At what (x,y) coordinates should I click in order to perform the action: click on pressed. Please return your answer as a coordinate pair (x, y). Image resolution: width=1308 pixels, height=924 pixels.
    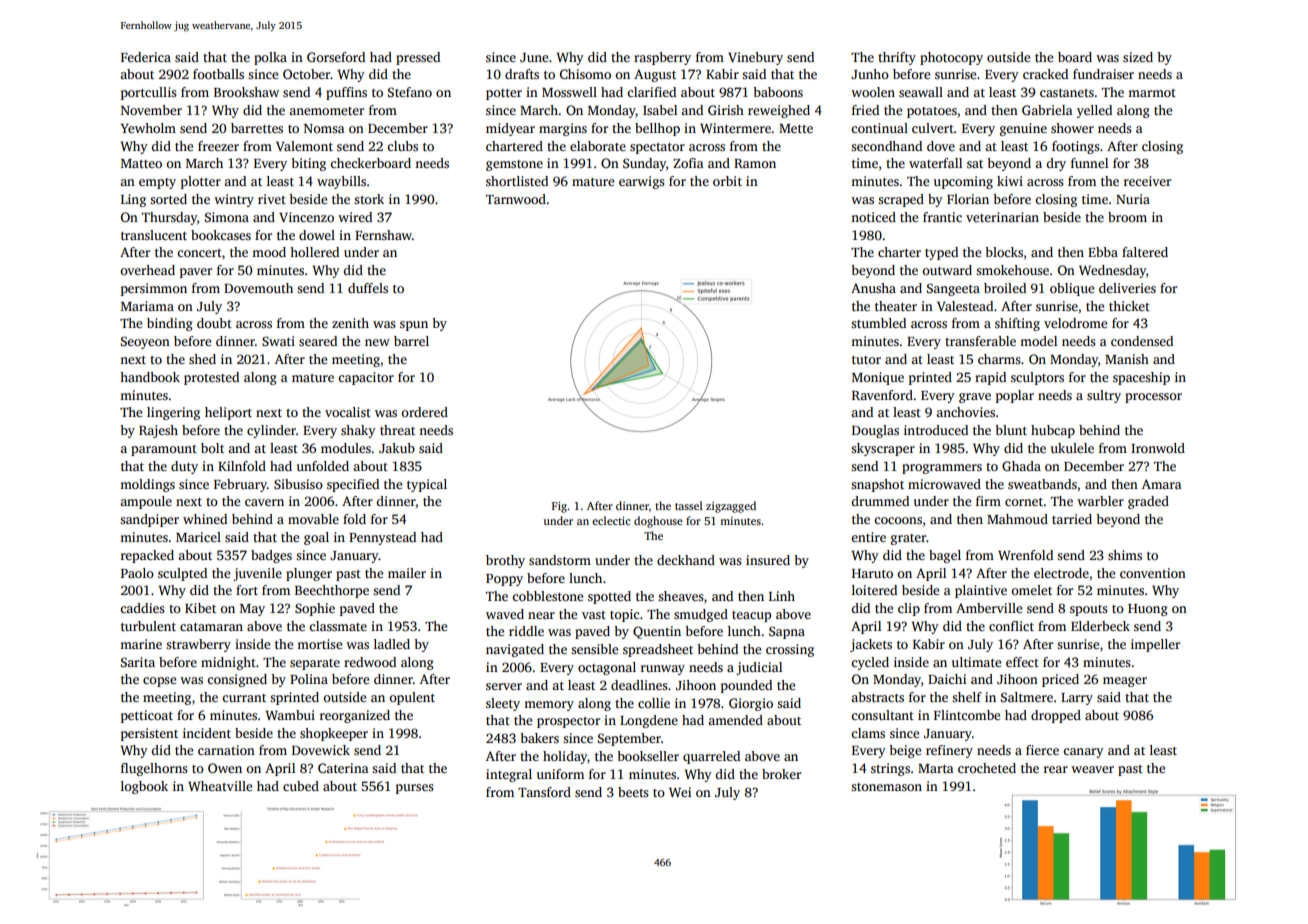
    Looking at the image, I should click on (418, 58).
